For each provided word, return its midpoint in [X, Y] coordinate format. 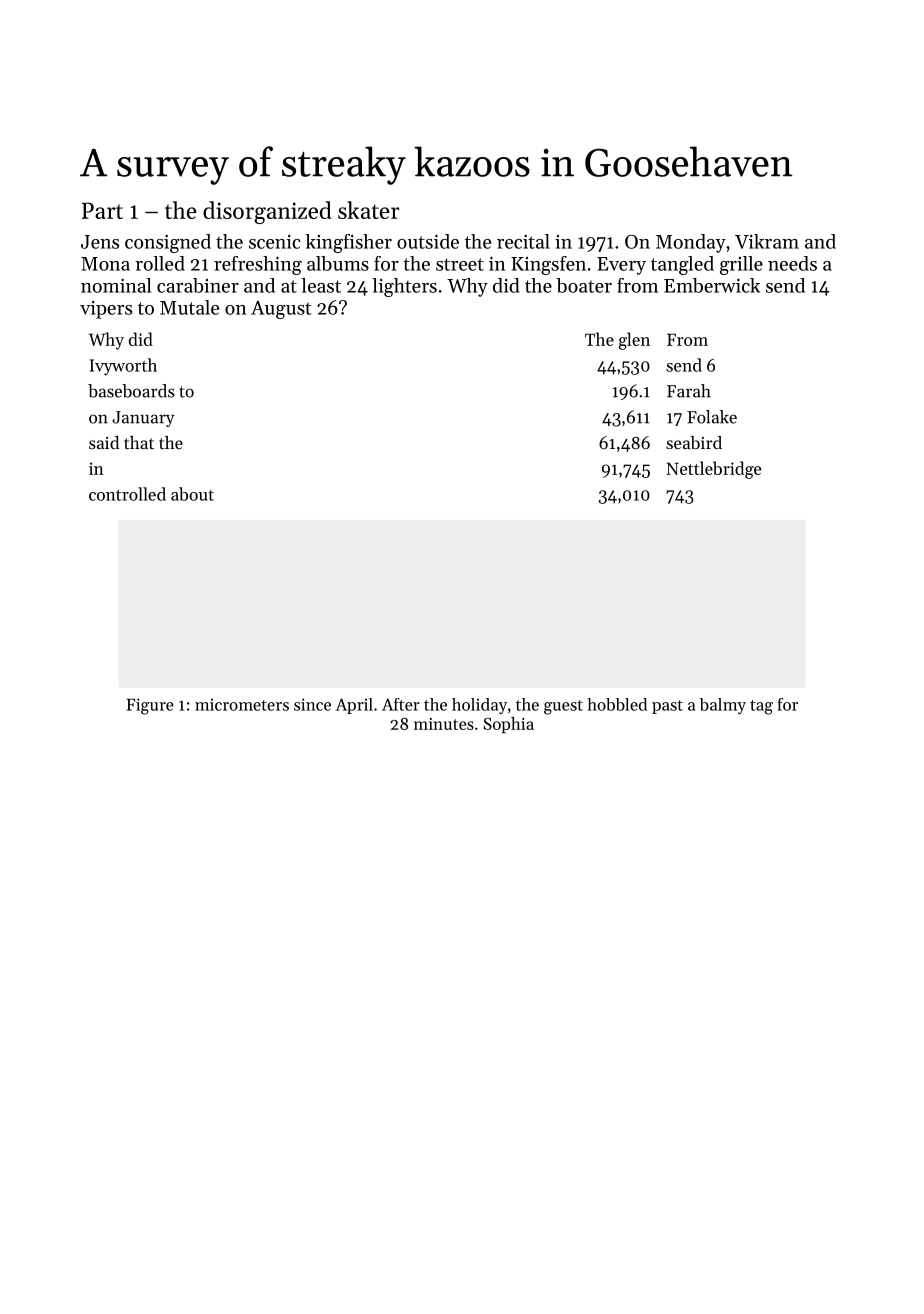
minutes [444, 724]
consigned [168, 243]
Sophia [508, 725]
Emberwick [712, 285]
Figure [150, 706]
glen [634, 341]
